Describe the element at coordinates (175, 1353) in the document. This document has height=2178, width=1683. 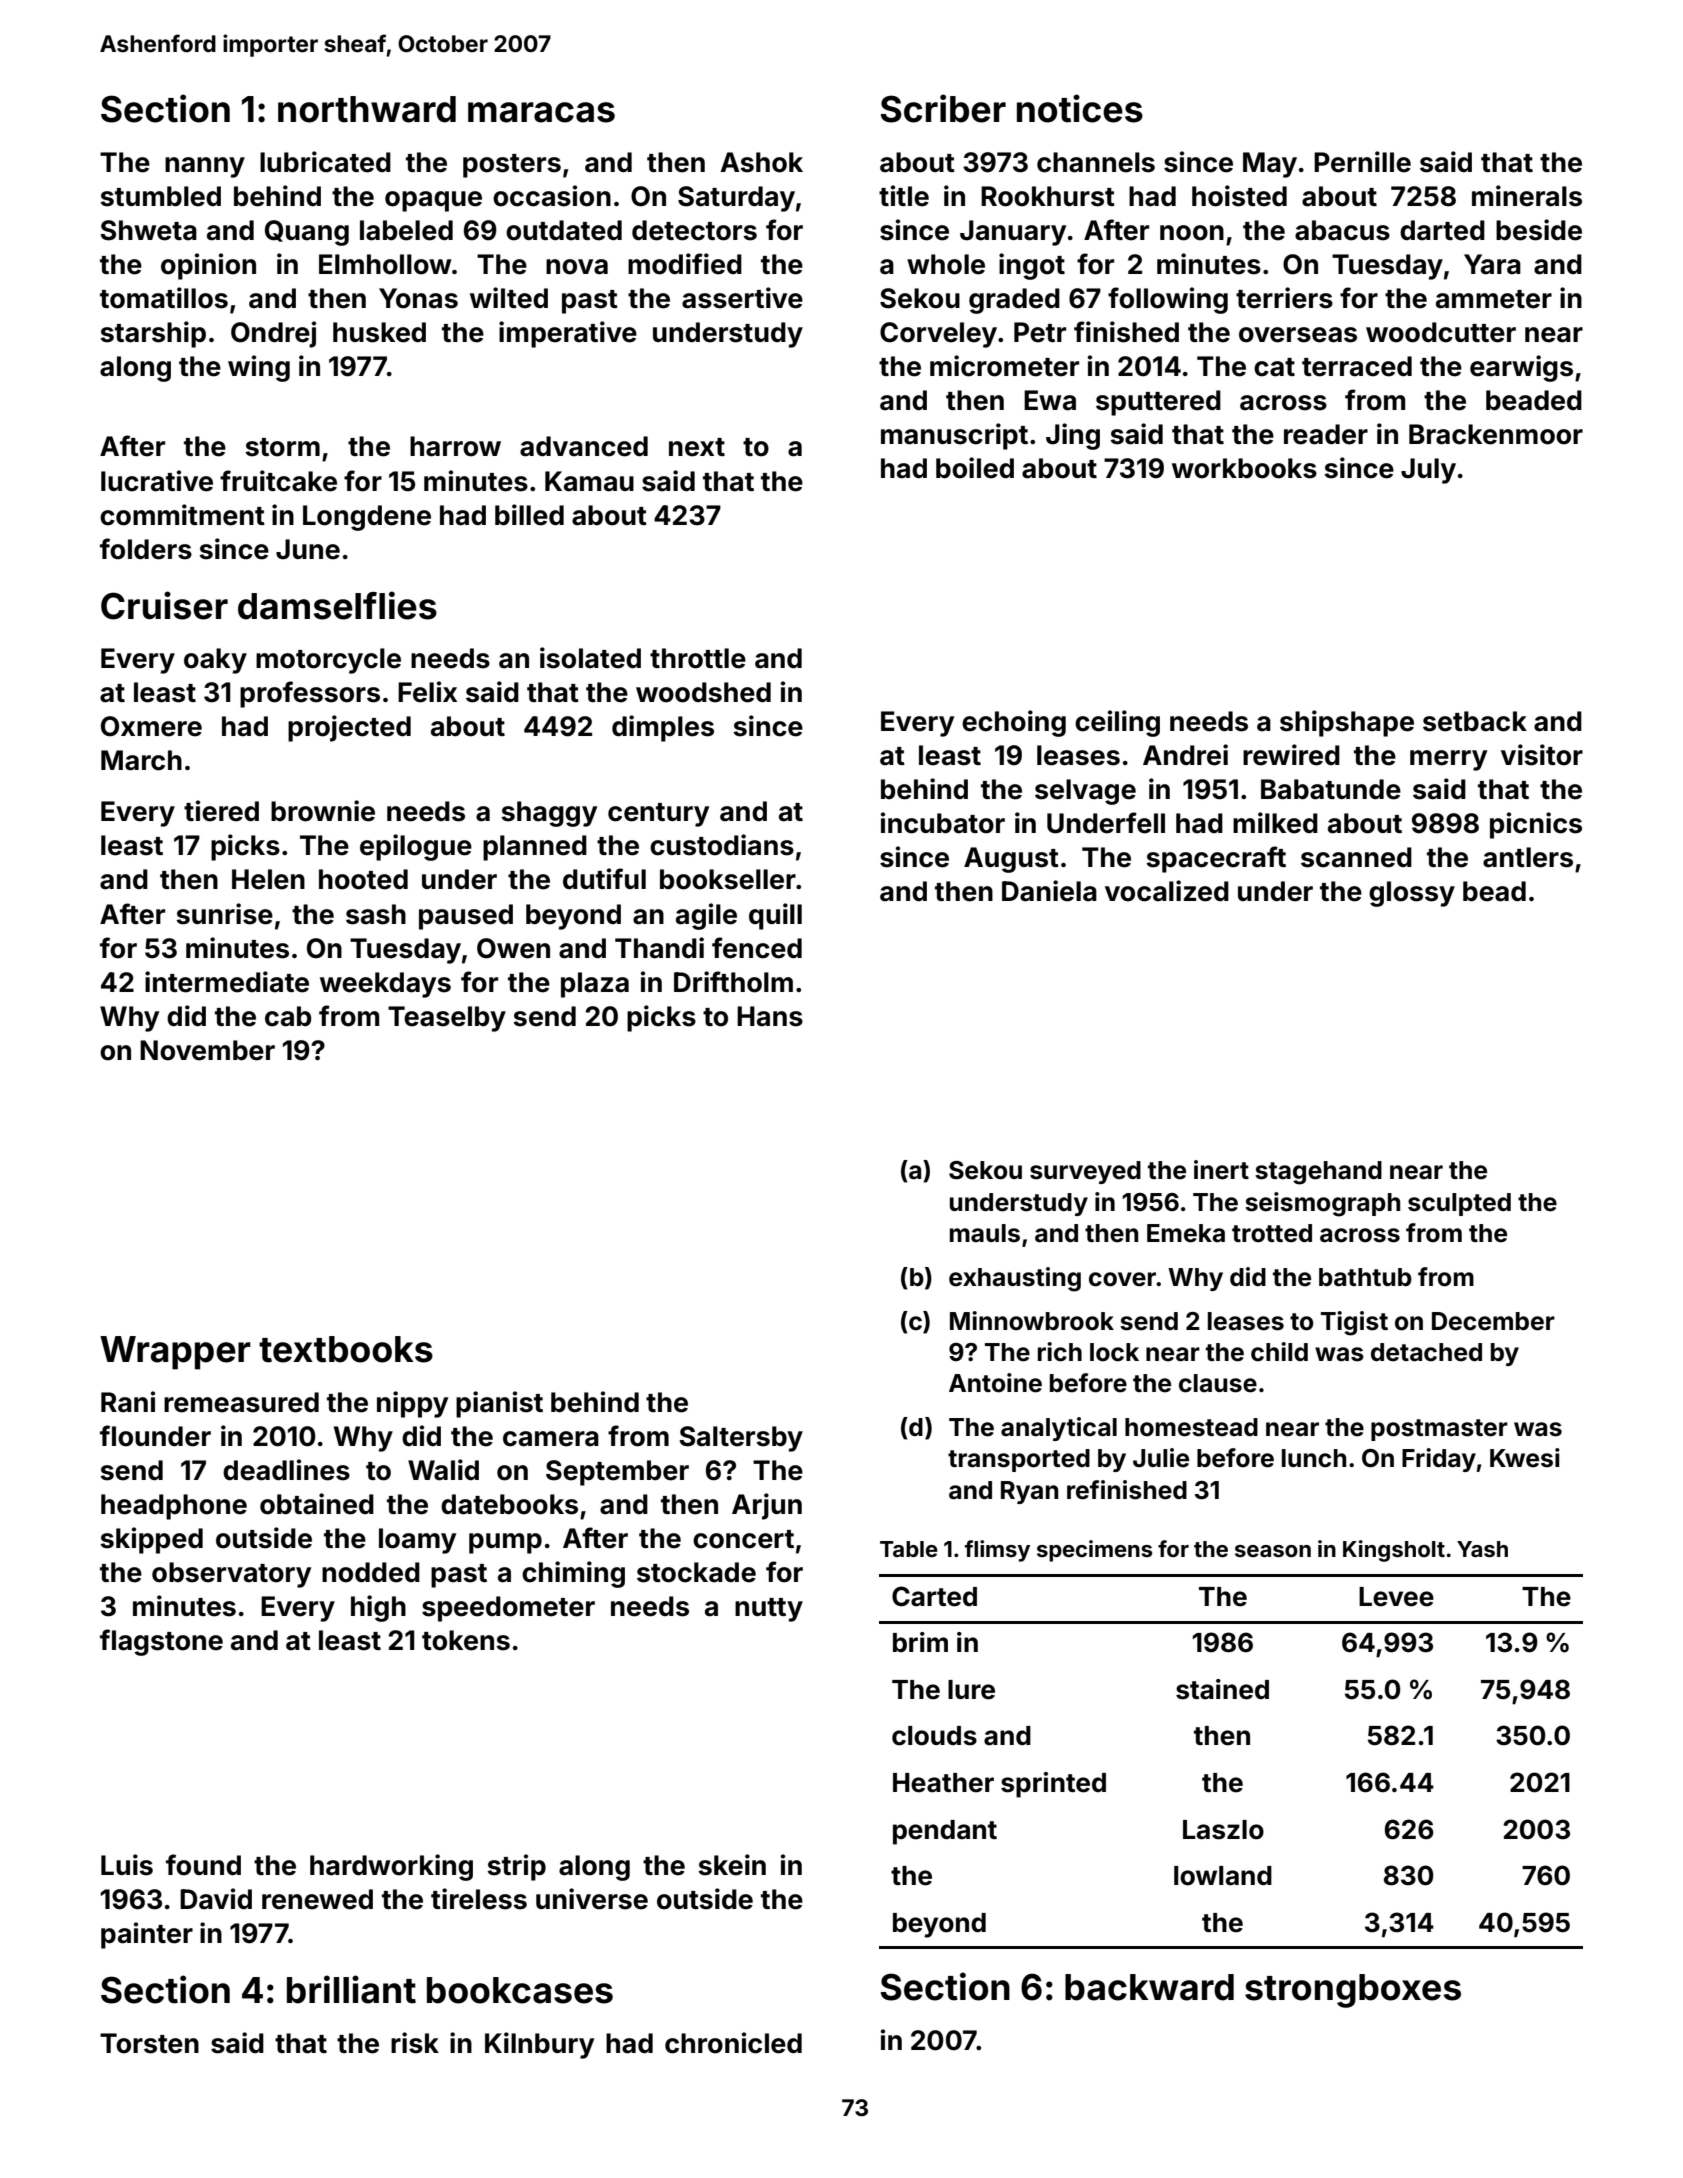
I see `Wrapper` at that location.
